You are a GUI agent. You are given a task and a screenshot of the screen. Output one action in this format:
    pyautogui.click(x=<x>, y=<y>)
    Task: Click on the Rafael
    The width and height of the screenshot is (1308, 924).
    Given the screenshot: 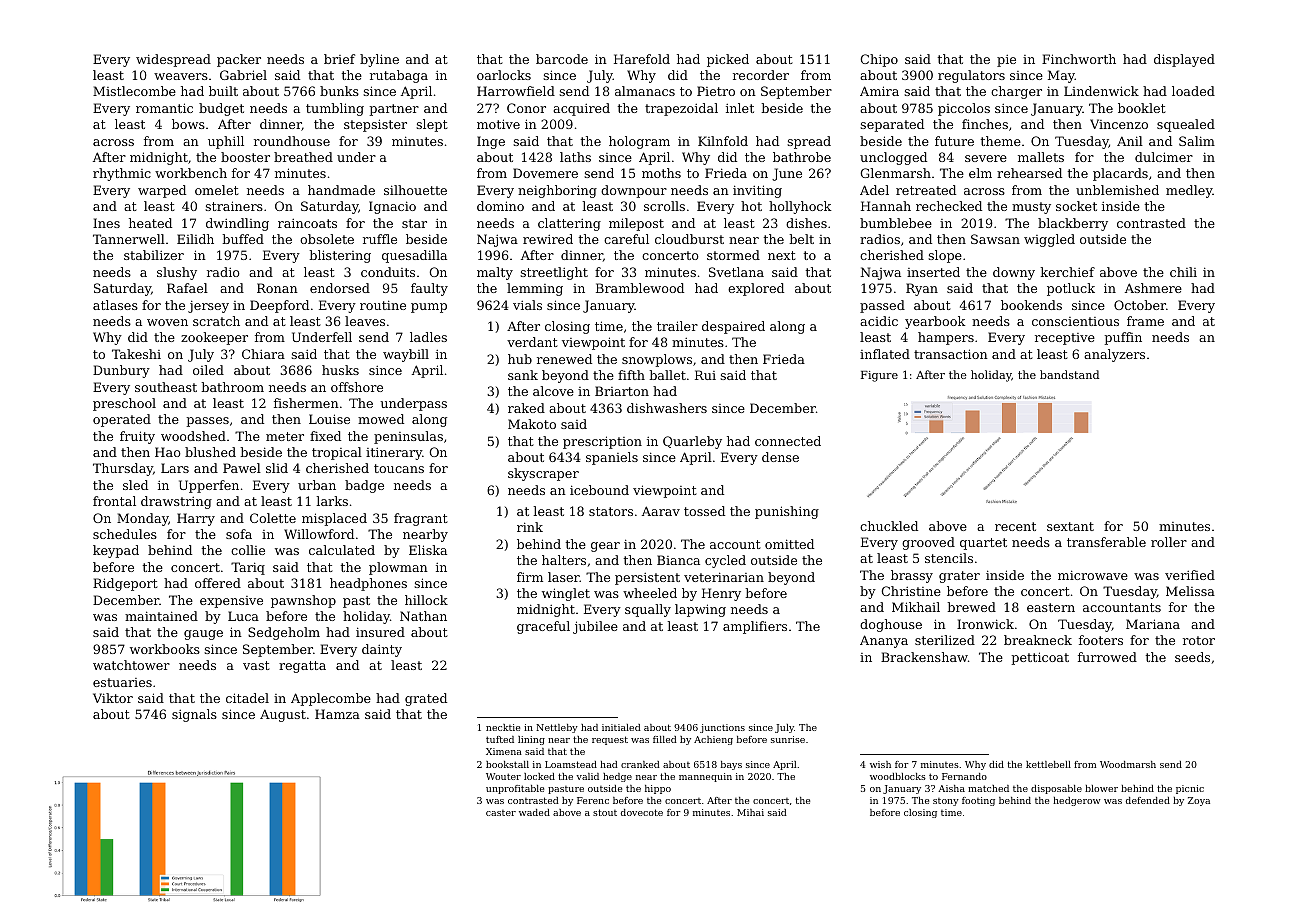 What is the action you would take?
    pyautogui.click(x=187, y=288)
